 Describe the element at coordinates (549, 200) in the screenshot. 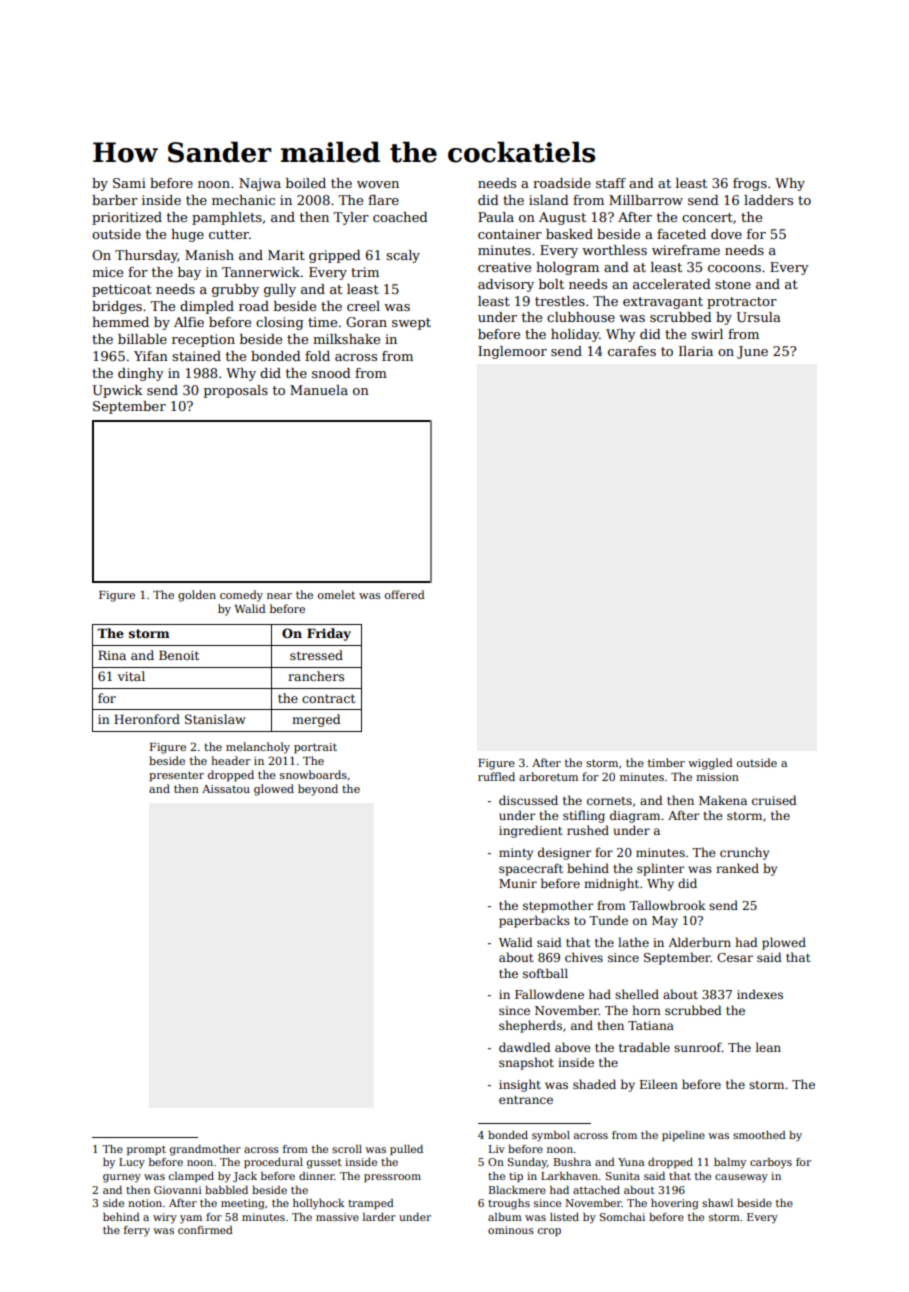

I see `island` at that location.
